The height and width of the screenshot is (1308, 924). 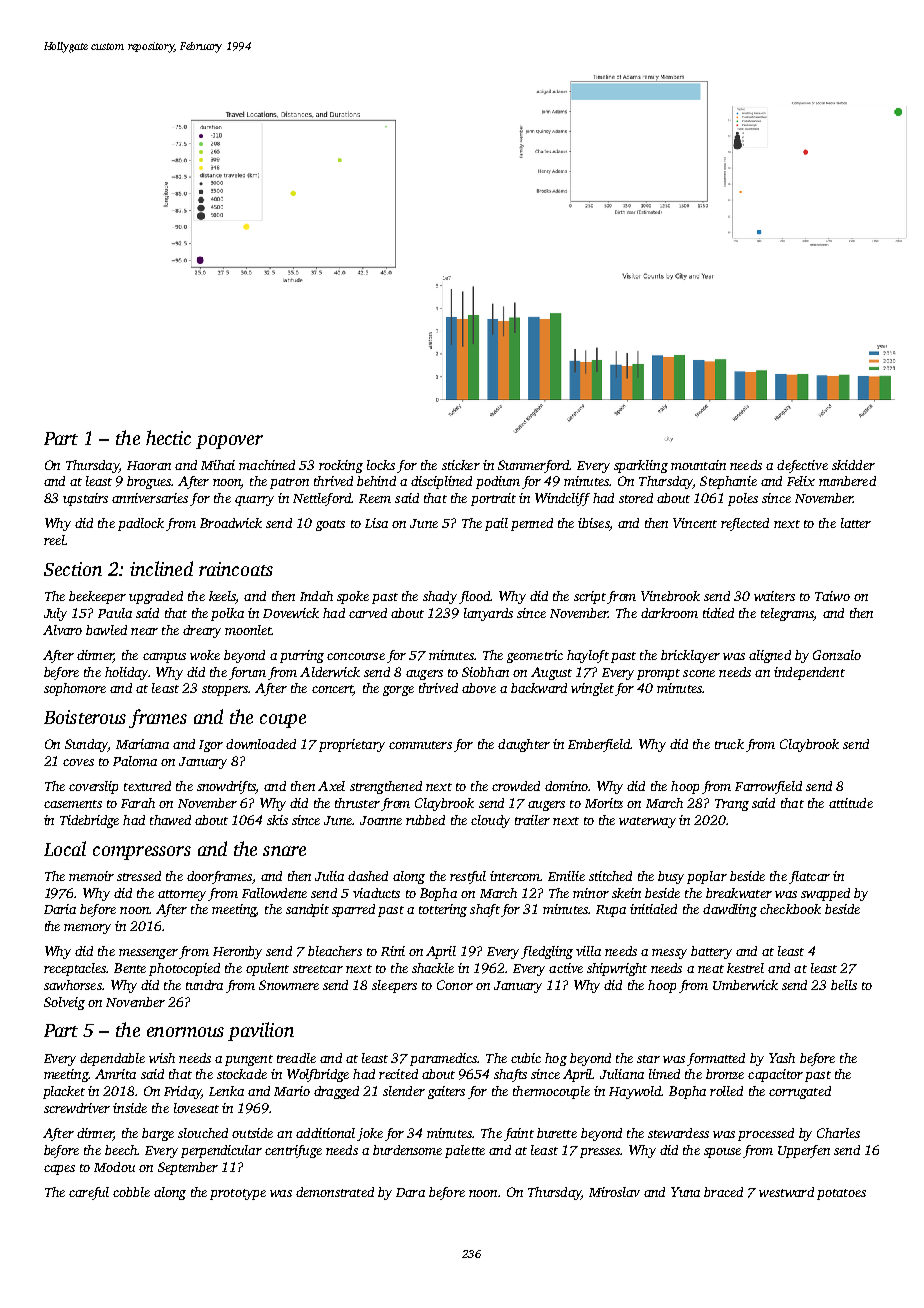 I want to click on Yash, so click(x=782, y=1058).
